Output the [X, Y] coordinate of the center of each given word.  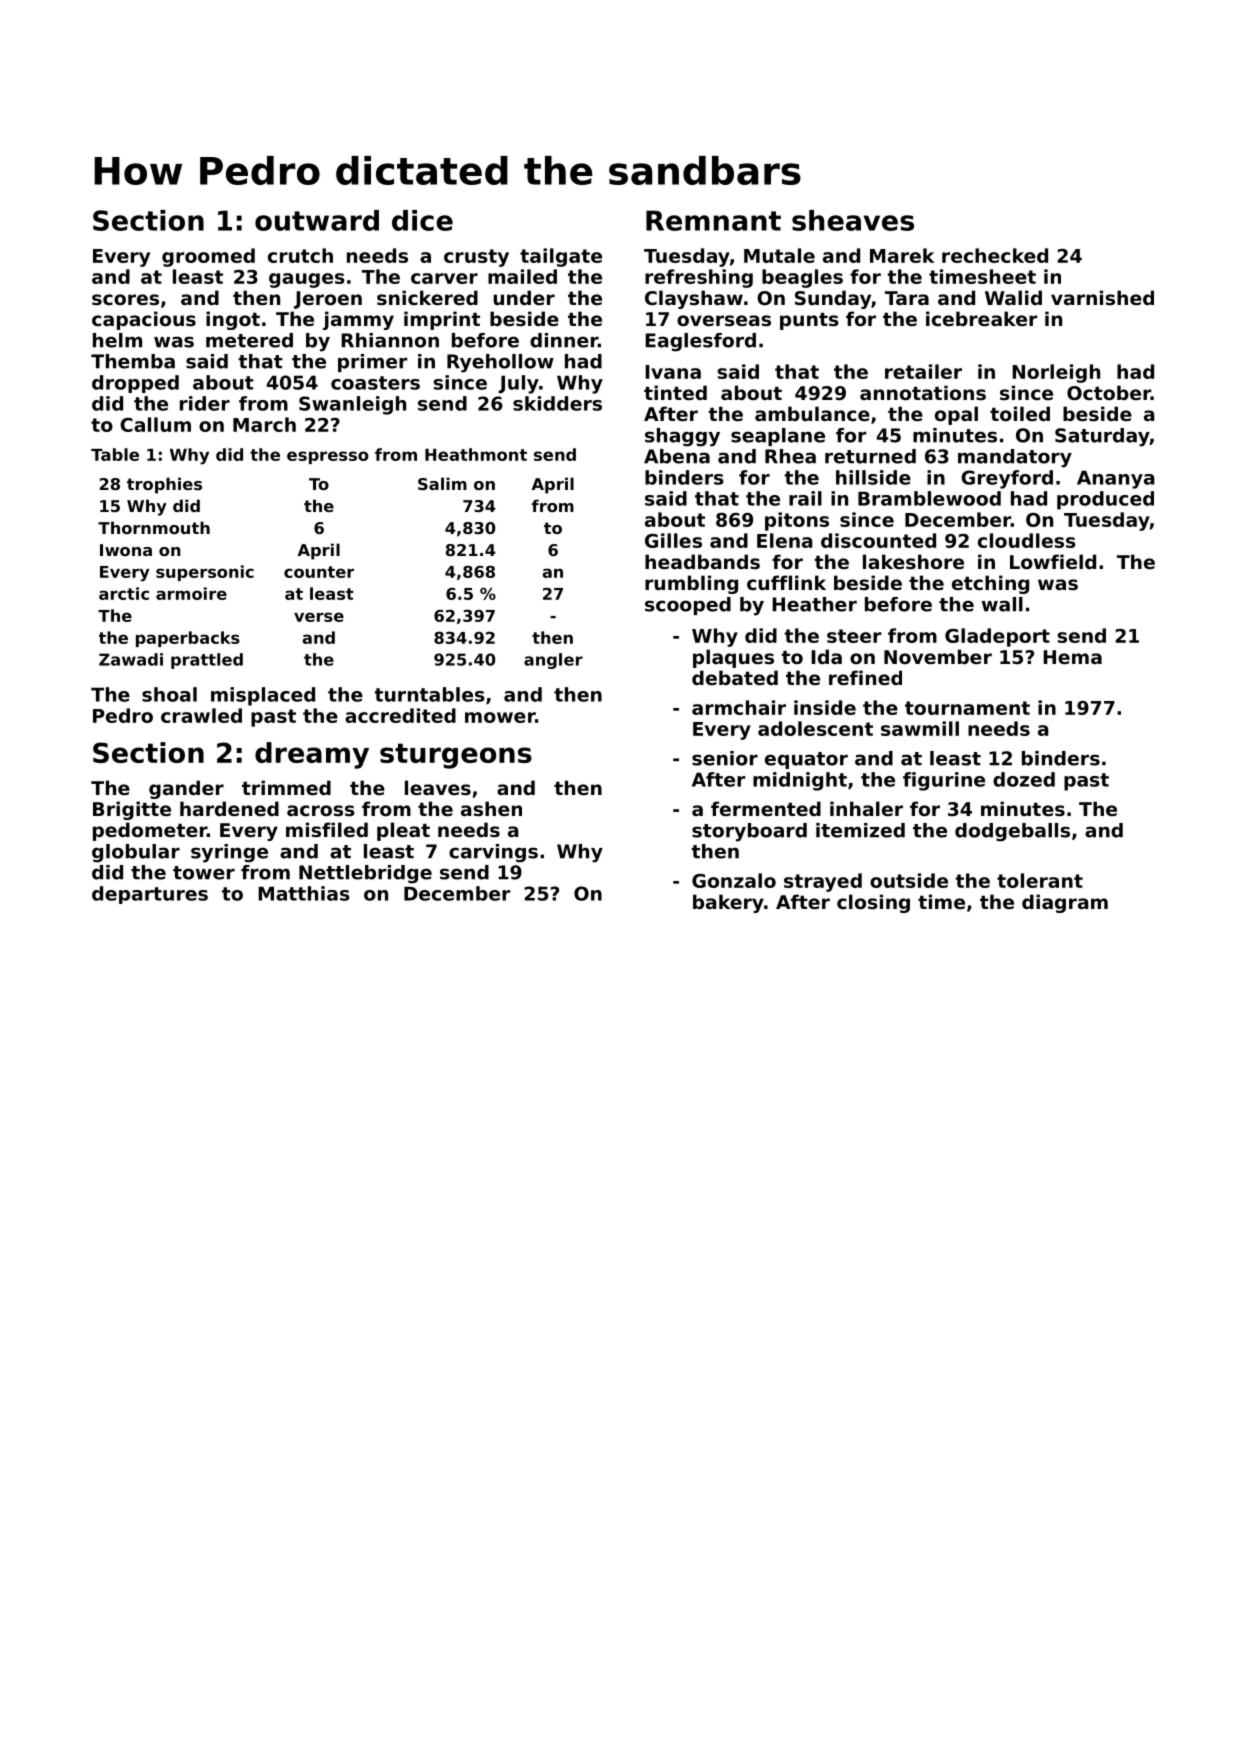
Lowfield [1053, 561]
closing [873, 903]
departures [150, 895]
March [264, 424]
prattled [207, 661]
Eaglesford [700, 342]
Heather [814, 604]
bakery [728, 903]
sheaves [853, 220]
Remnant [713, 220]
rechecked [995, 255]
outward [317, 220]
